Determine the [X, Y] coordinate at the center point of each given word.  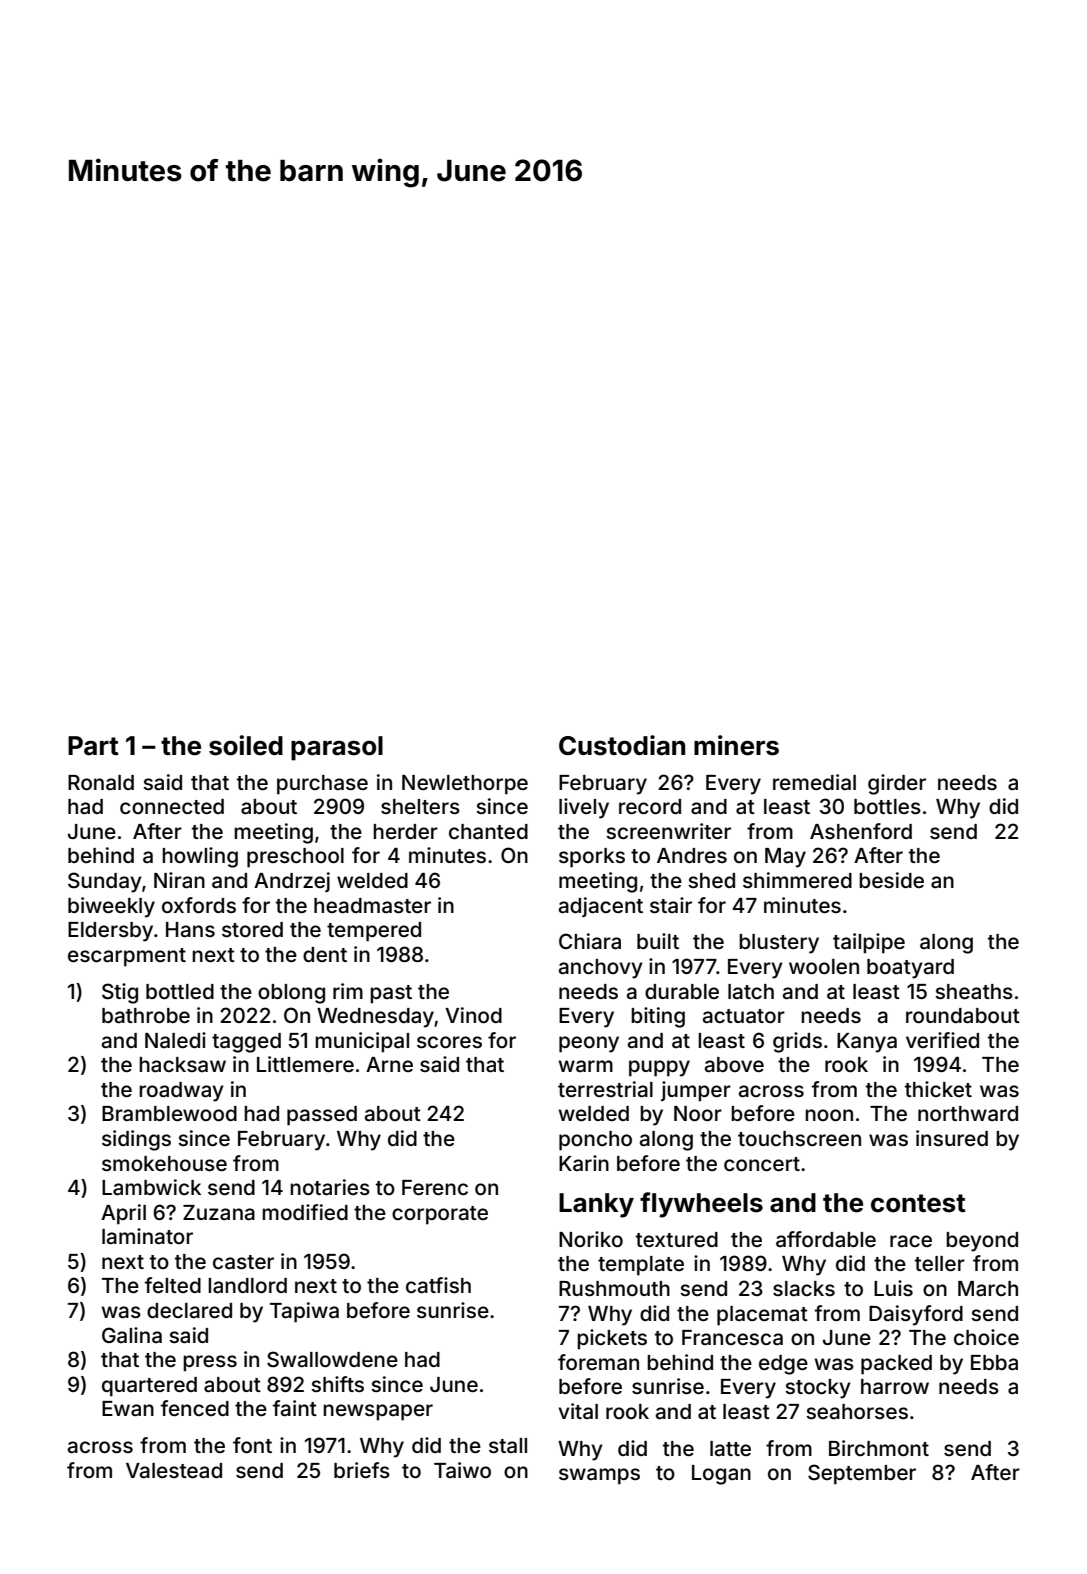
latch [751, 991]
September [862, 1474]
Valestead [174, 1471]
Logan [721, 1475]
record [650, 806]
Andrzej [292, 882]
